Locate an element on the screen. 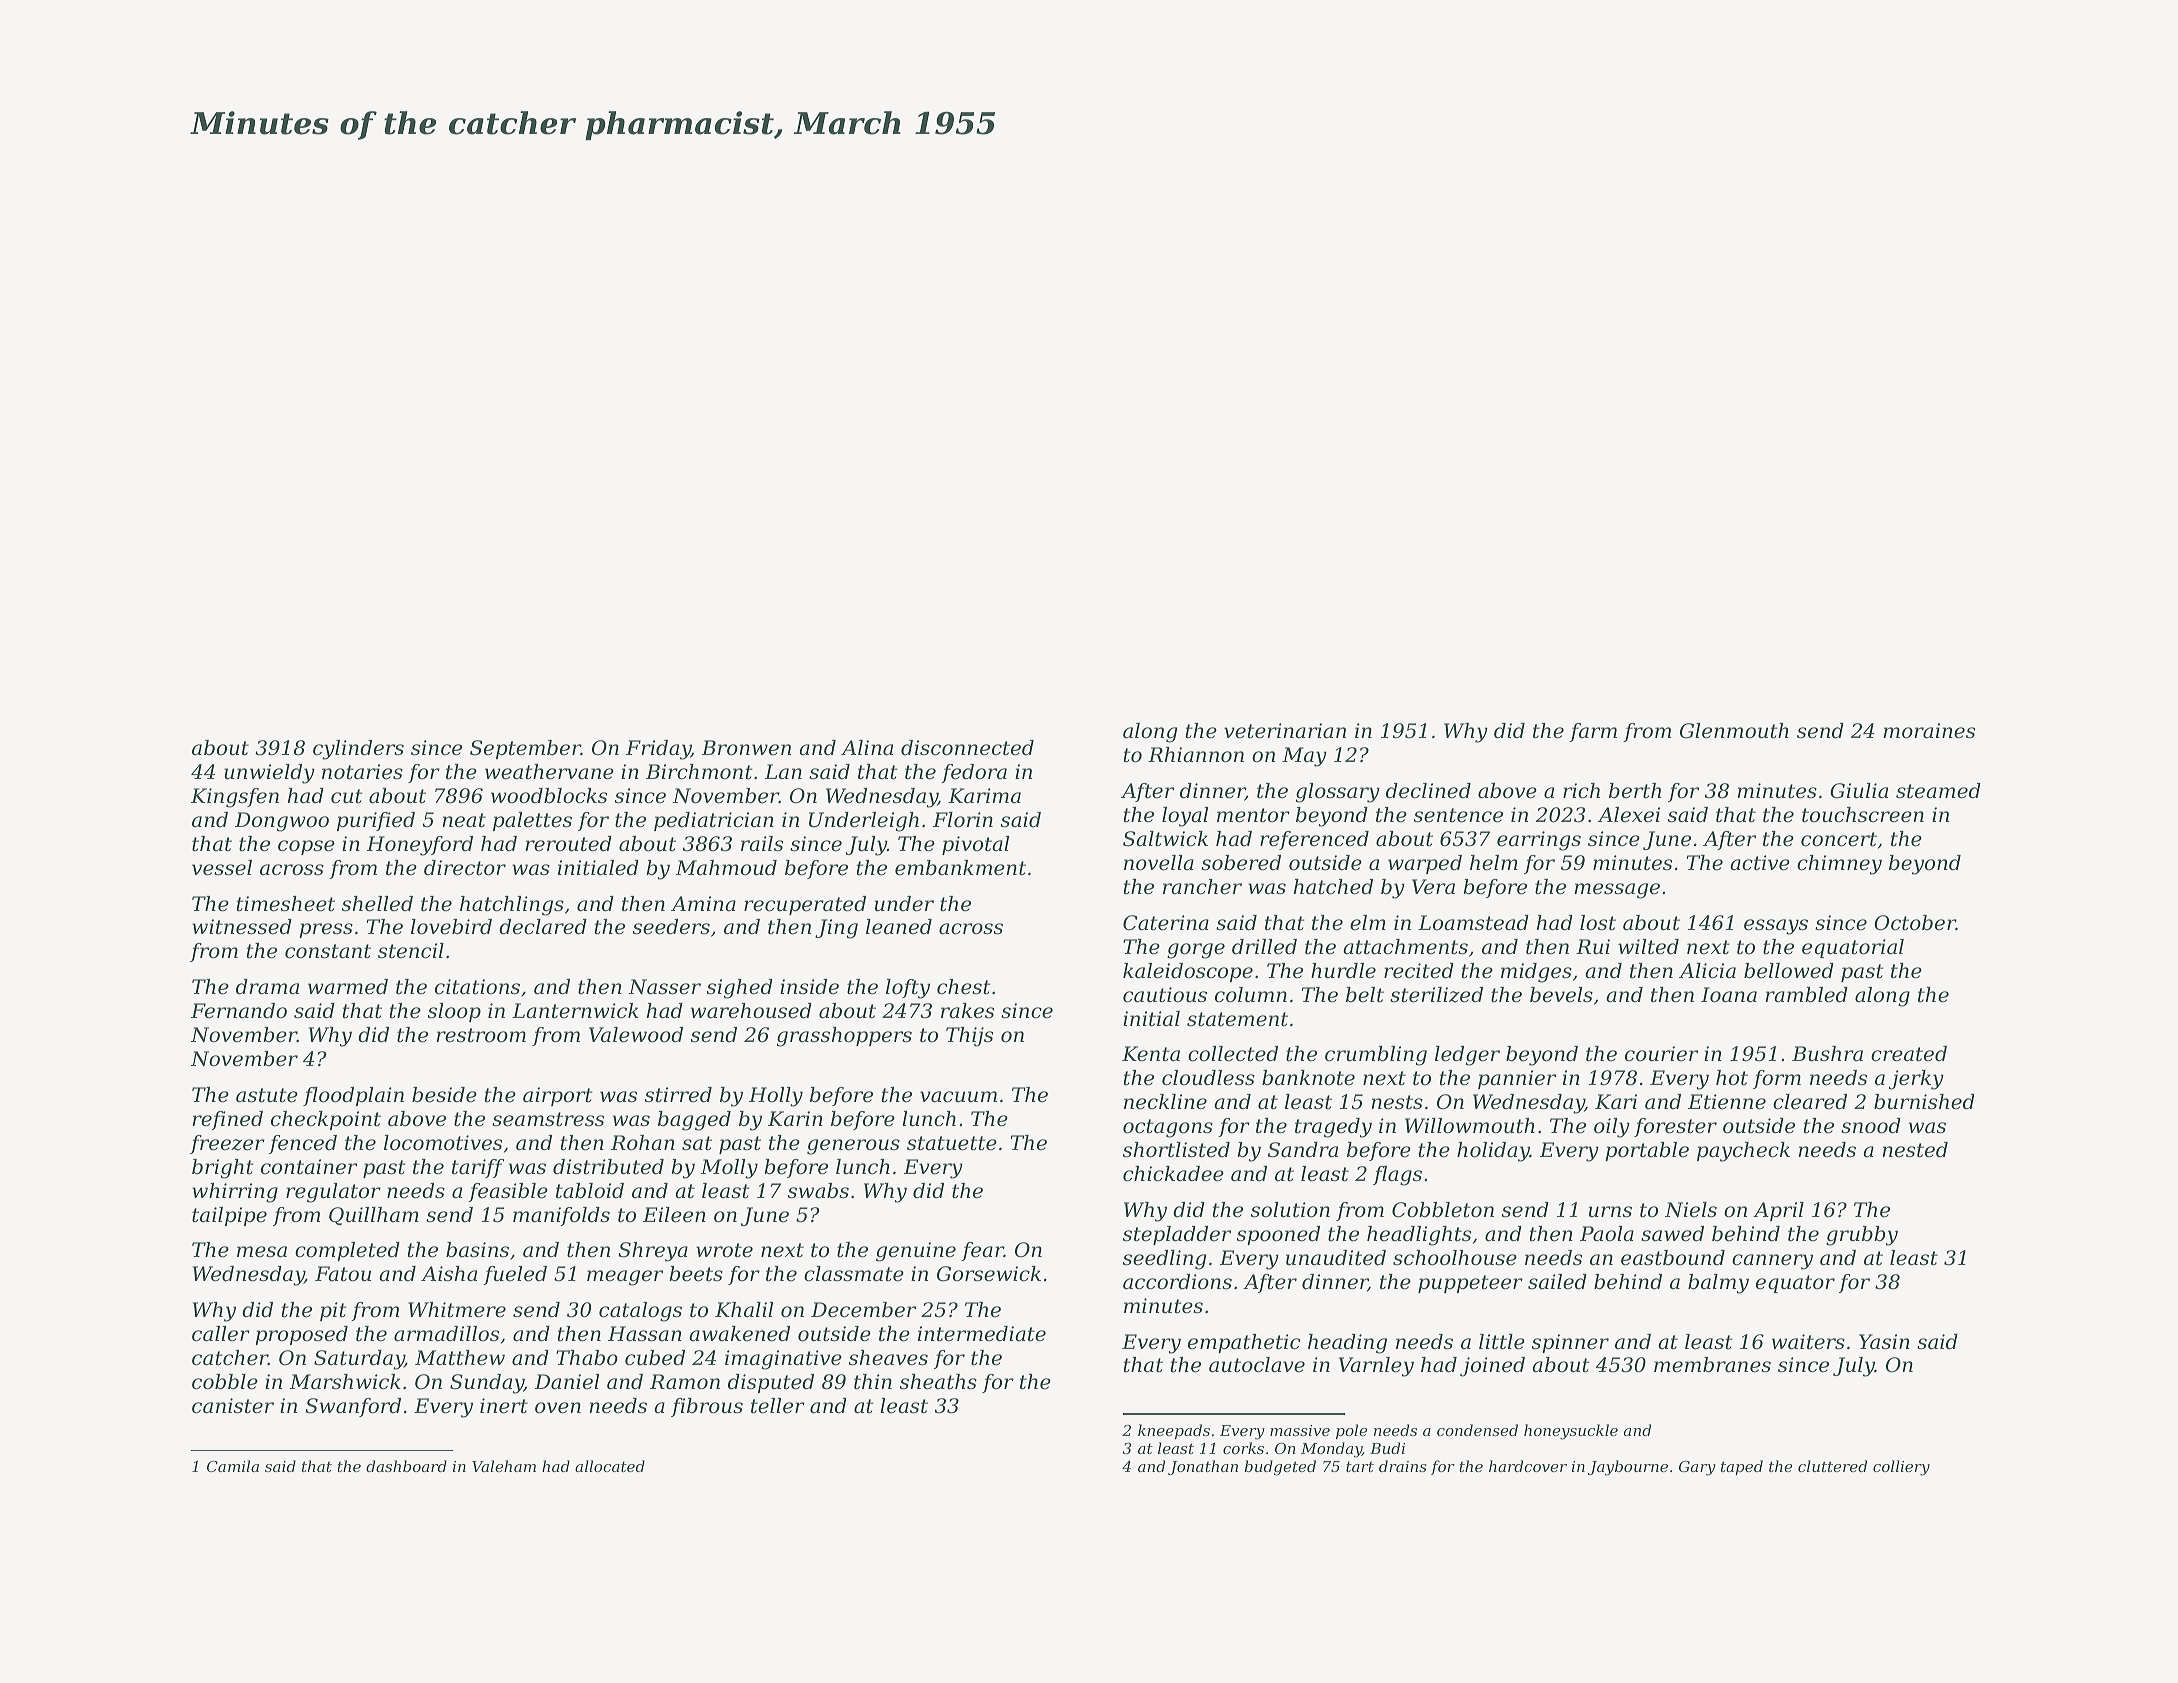 This screenshot has width=2178, height=1683. sloop is located at coordinates (454, 1012).
